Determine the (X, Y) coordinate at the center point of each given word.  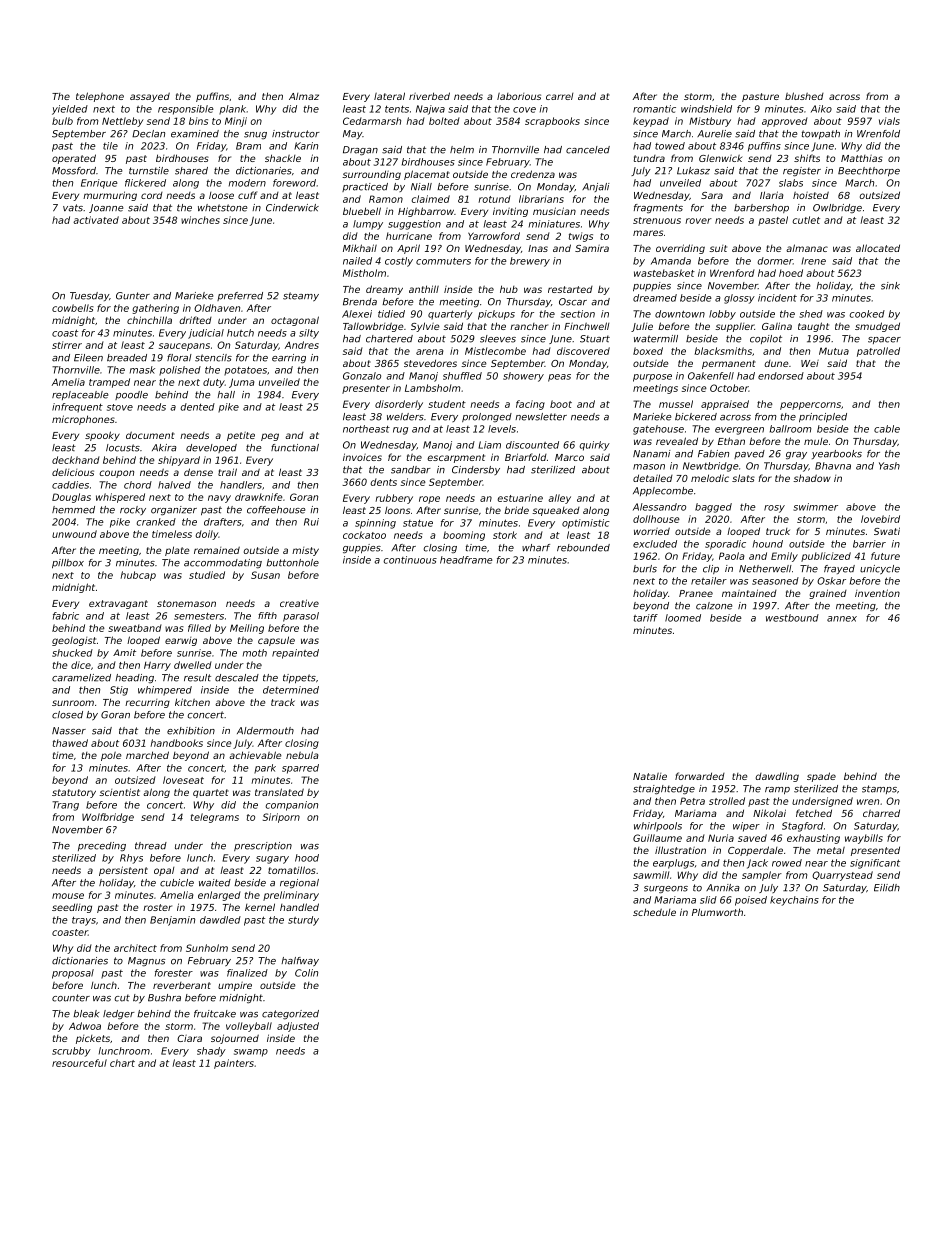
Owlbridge (837, 209)
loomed (683, 618)
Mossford (74, 171)
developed (211, 448)
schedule (654, 912)
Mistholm (364, 273)
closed (67, 715)
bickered (696, 417)
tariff (646, 618)
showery (523, 377)
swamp (251, 1053)
